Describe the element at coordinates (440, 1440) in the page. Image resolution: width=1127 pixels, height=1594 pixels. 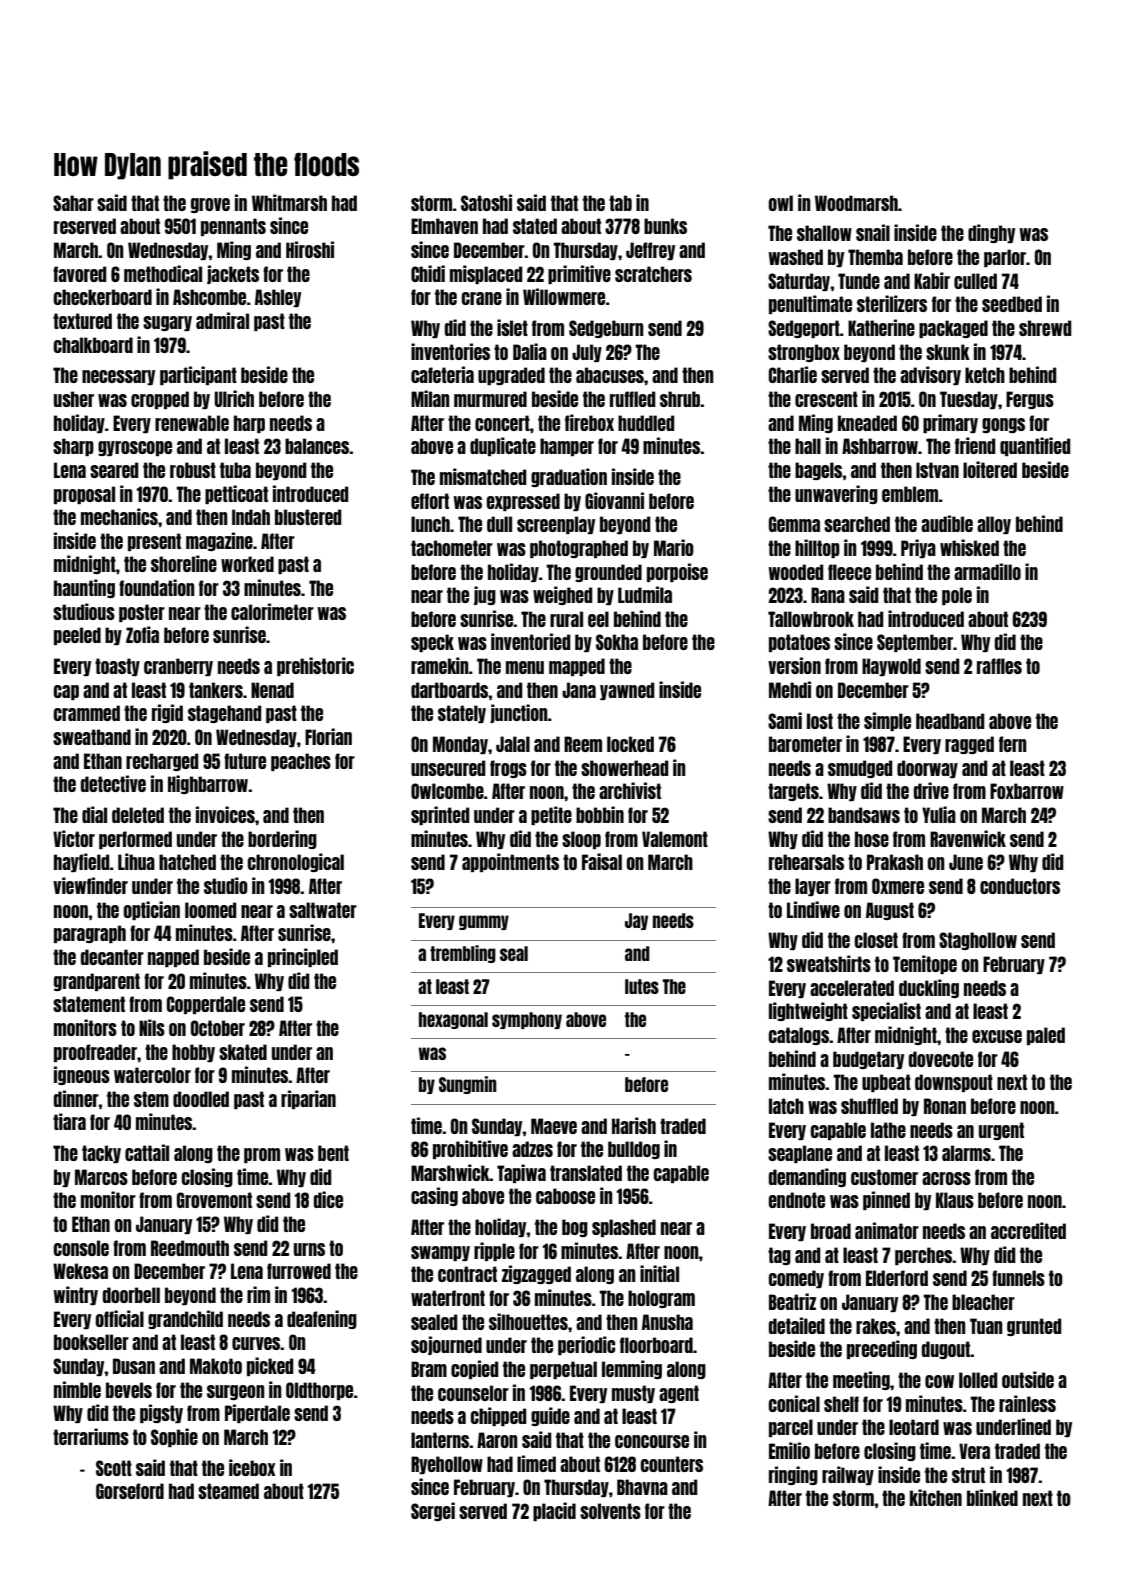
I see `lanterns` at that location.
